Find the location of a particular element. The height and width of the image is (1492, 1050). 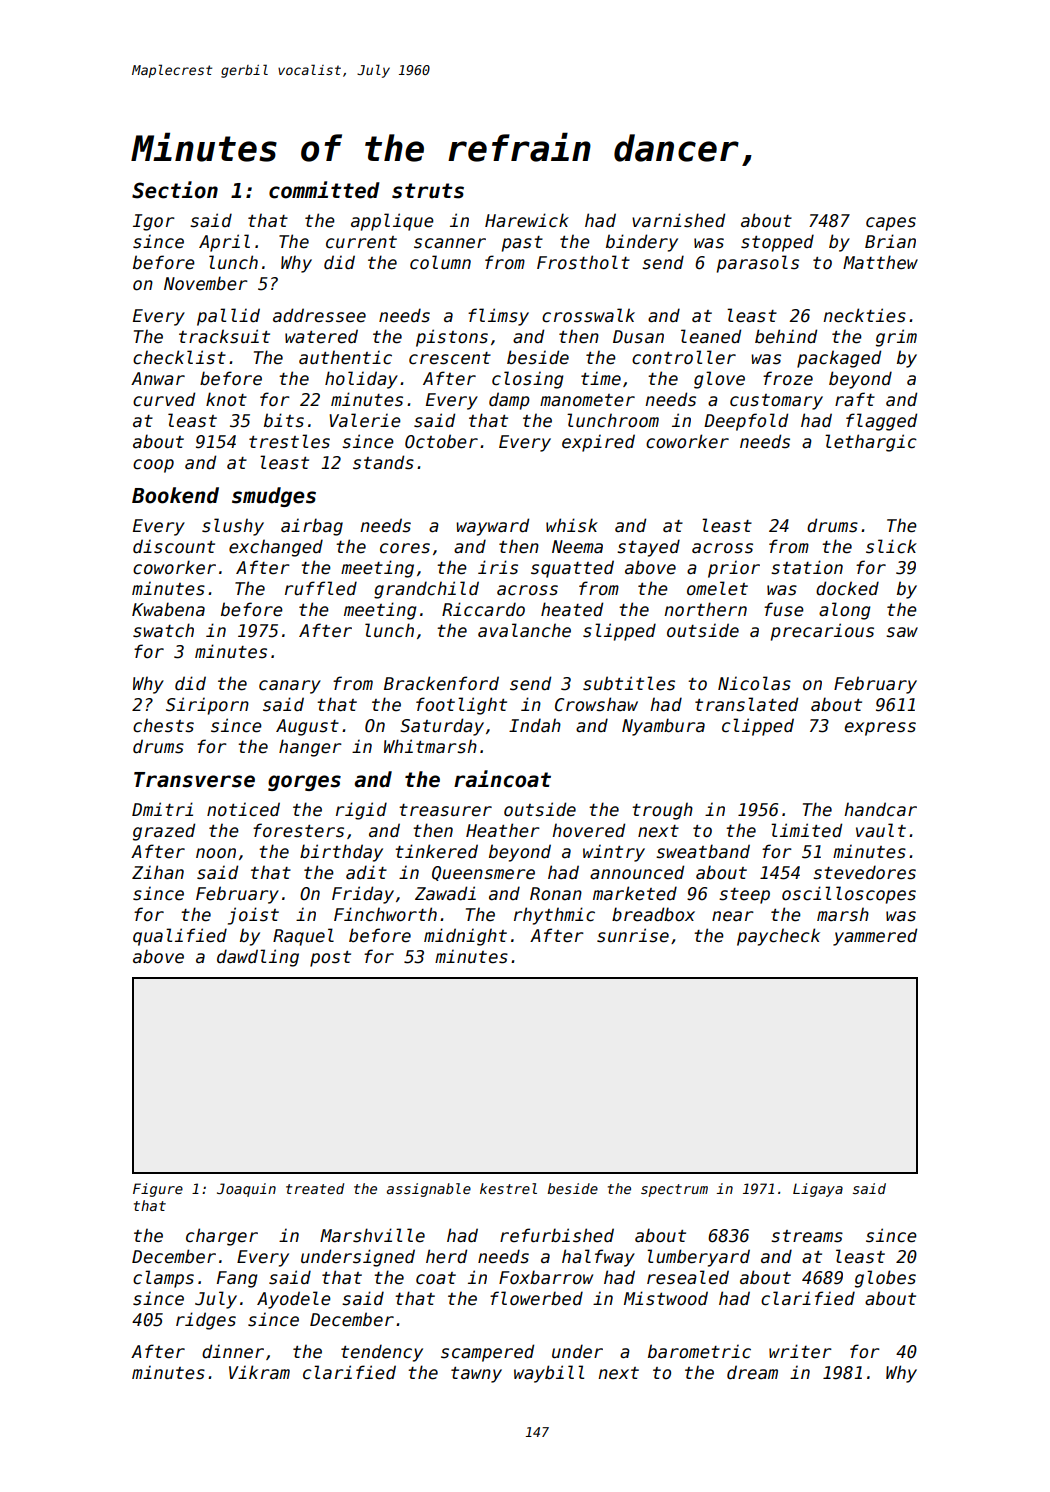

Section is located at coordinates (175, 190).
